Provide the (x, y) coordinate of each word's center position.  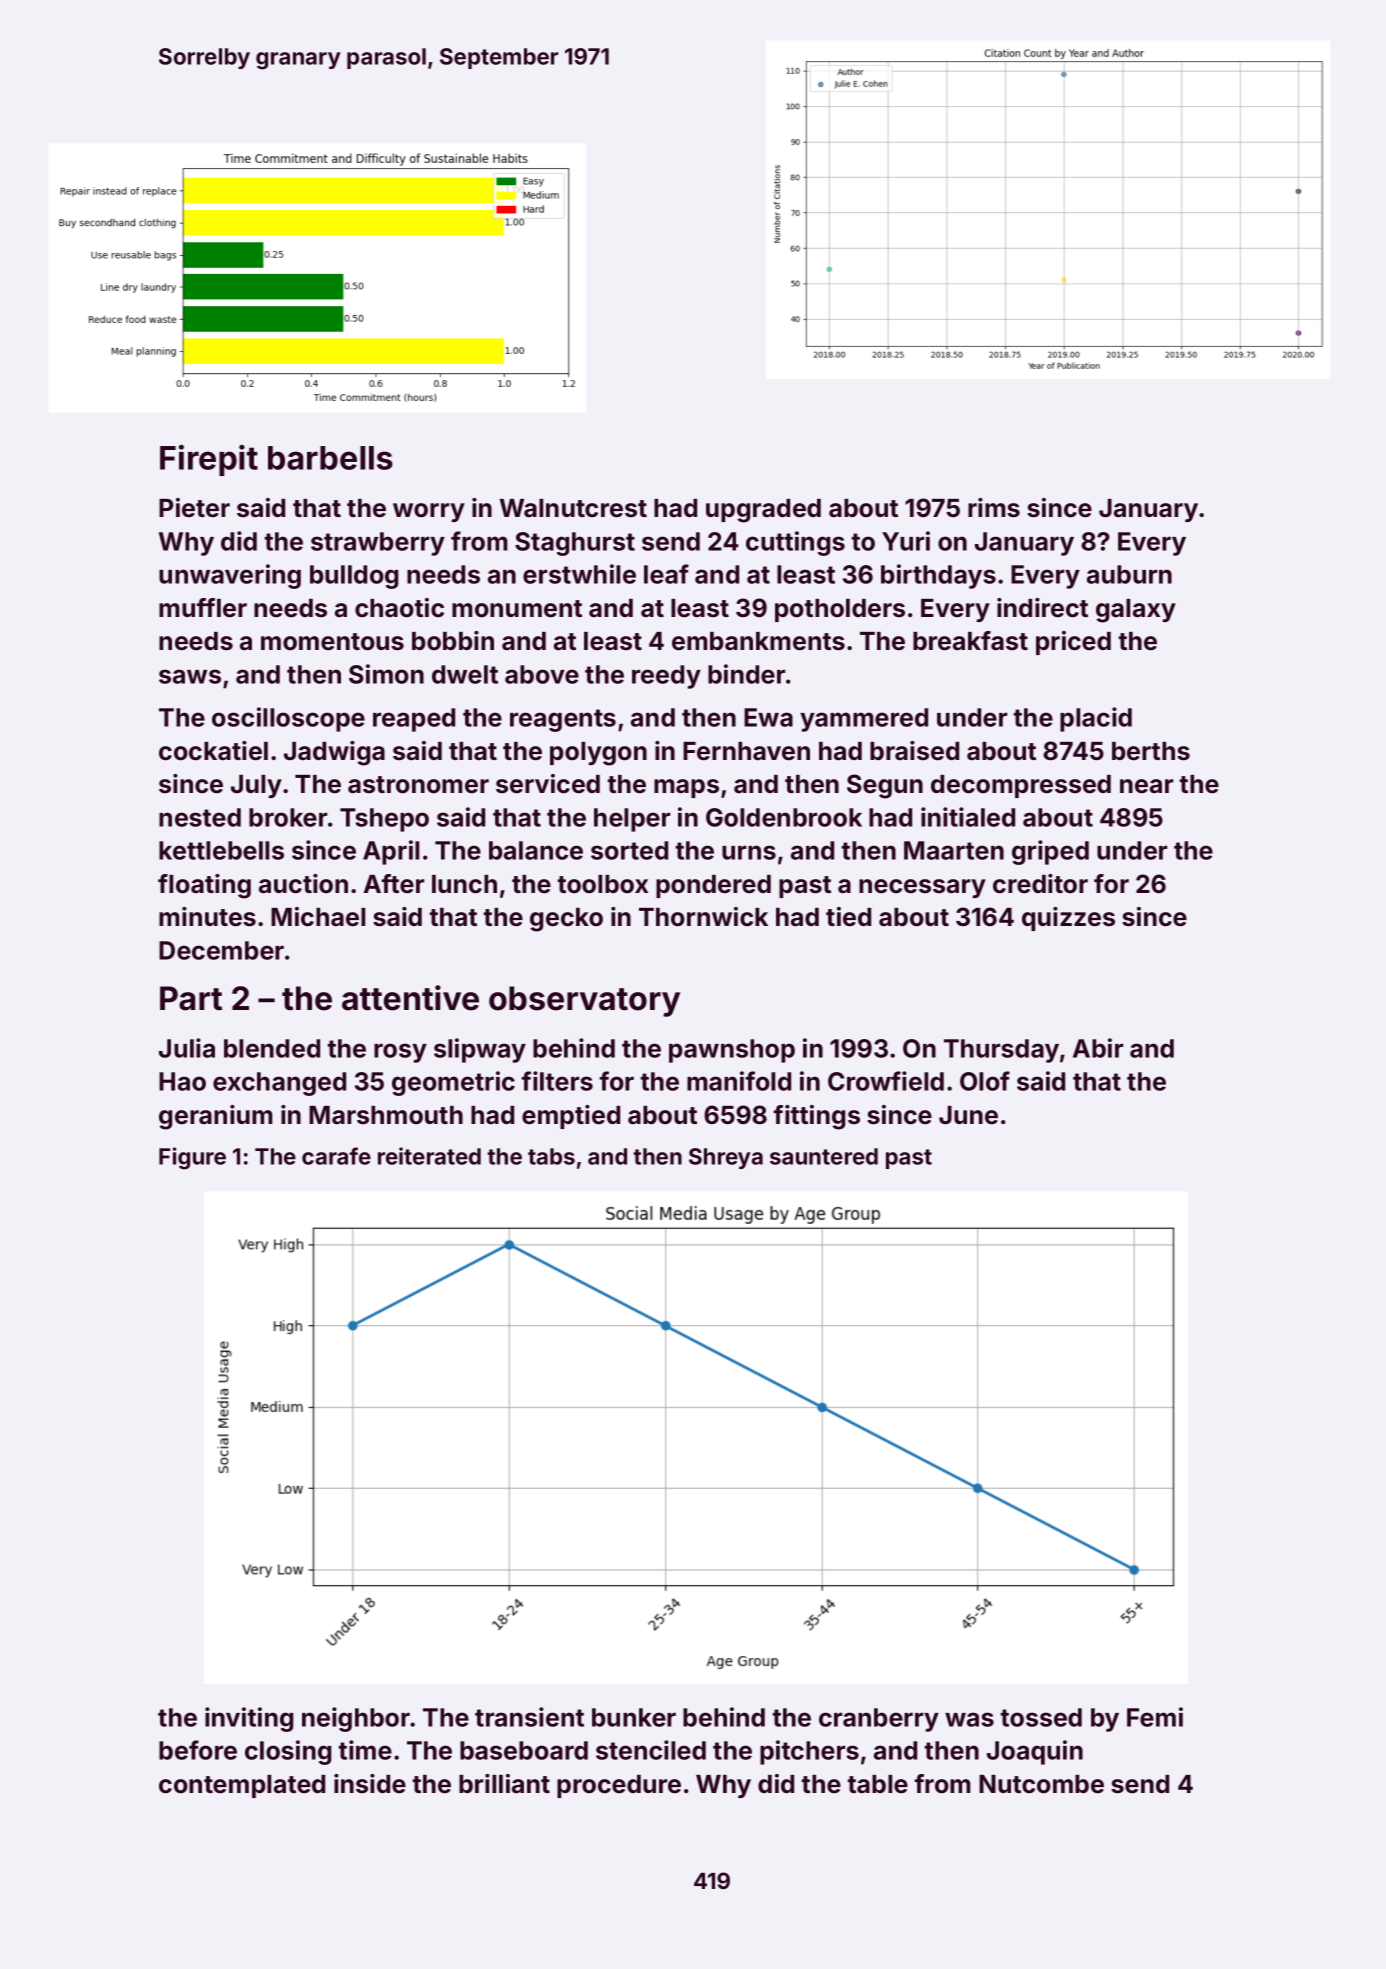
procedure (619, 1786)
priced (1073, 643)
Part (191, 998)
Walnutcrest (573, 508)
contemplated (242, 1786)
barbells (330, 458)
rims (994, 508)
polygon (598, 754)
